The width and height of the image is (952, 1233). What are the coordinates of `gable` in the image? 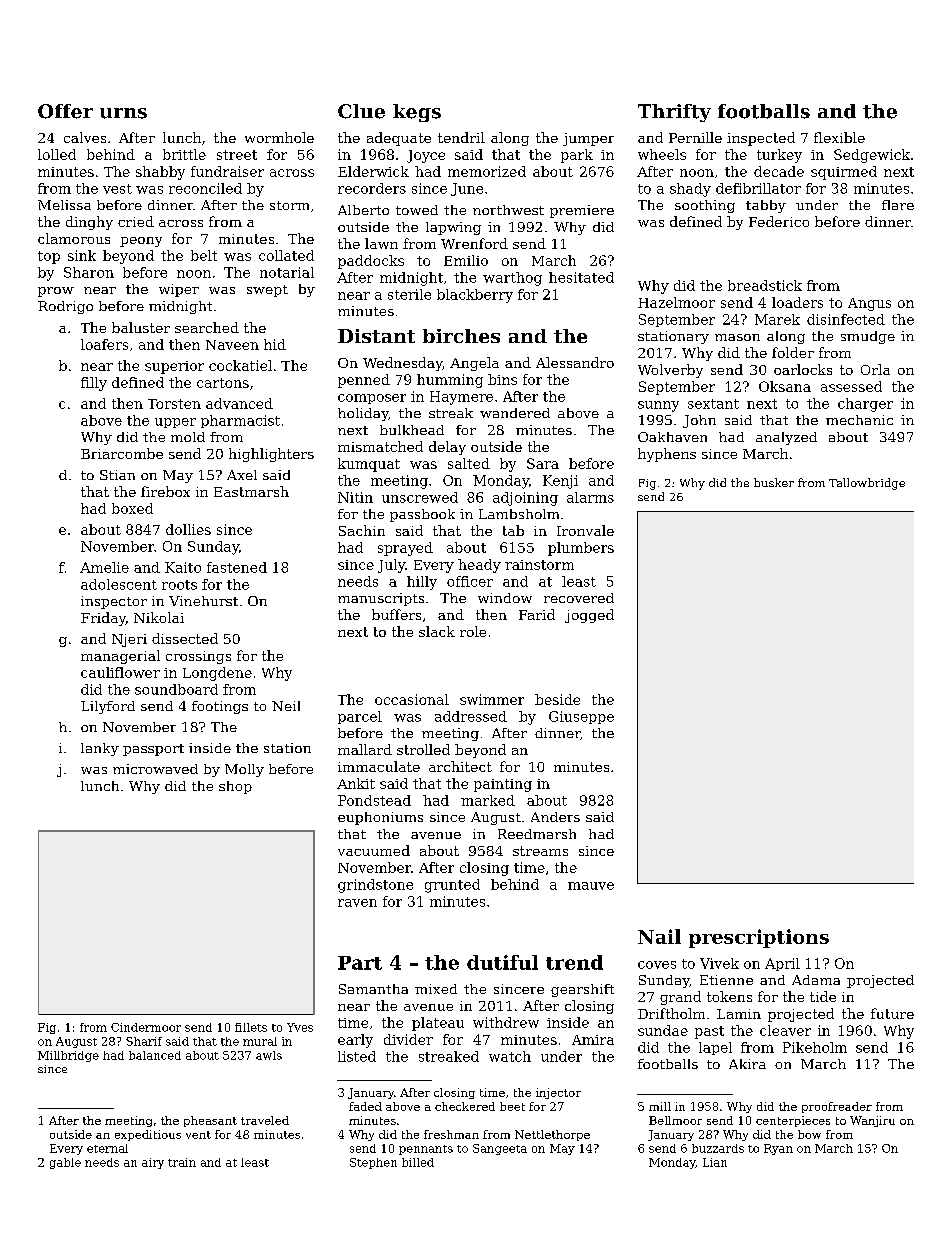 It's located at (65, 1163).
